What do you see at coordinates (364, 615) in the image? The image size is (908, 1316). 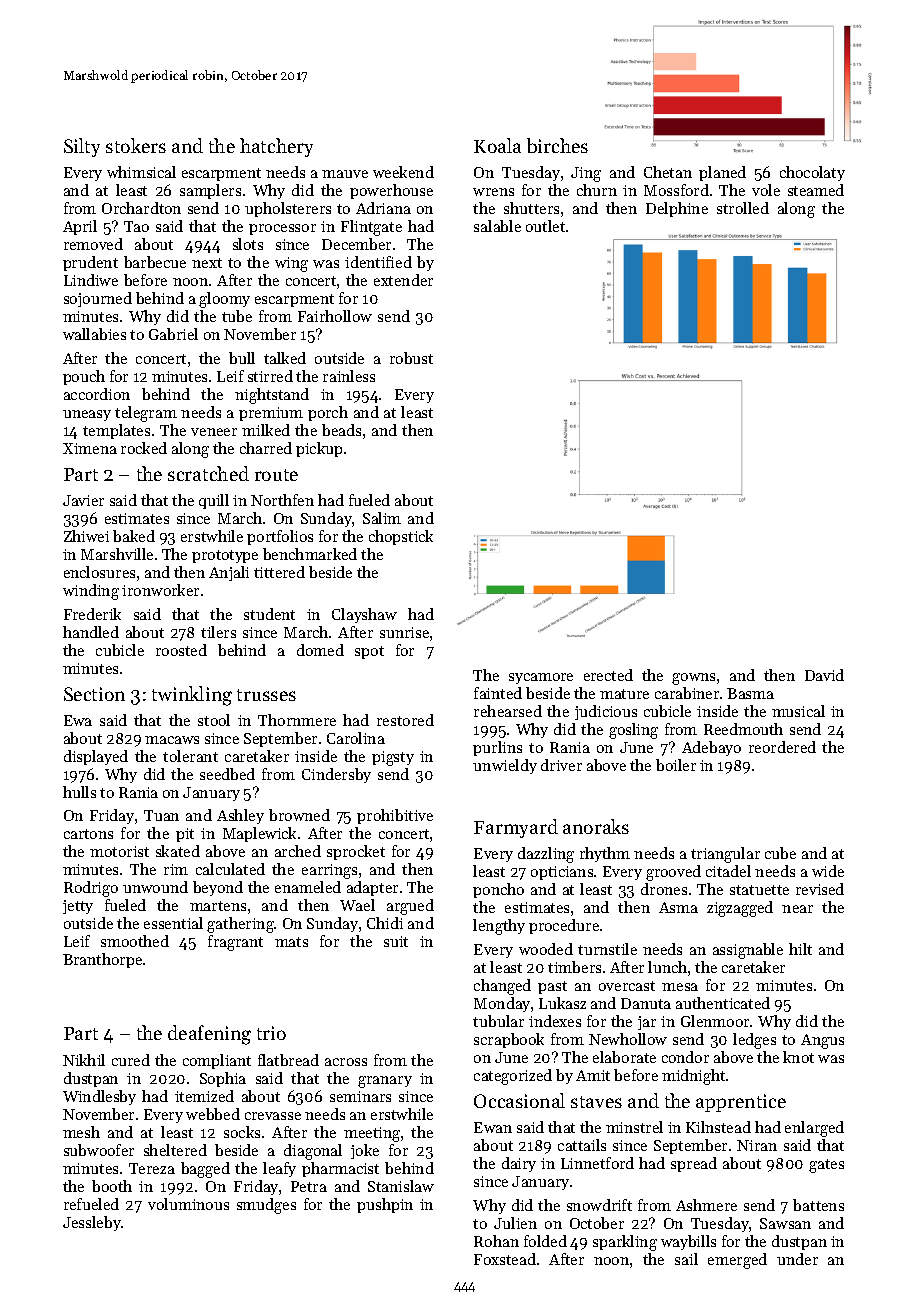 I see `Clayshaw` at bounding box center [364, 615].
